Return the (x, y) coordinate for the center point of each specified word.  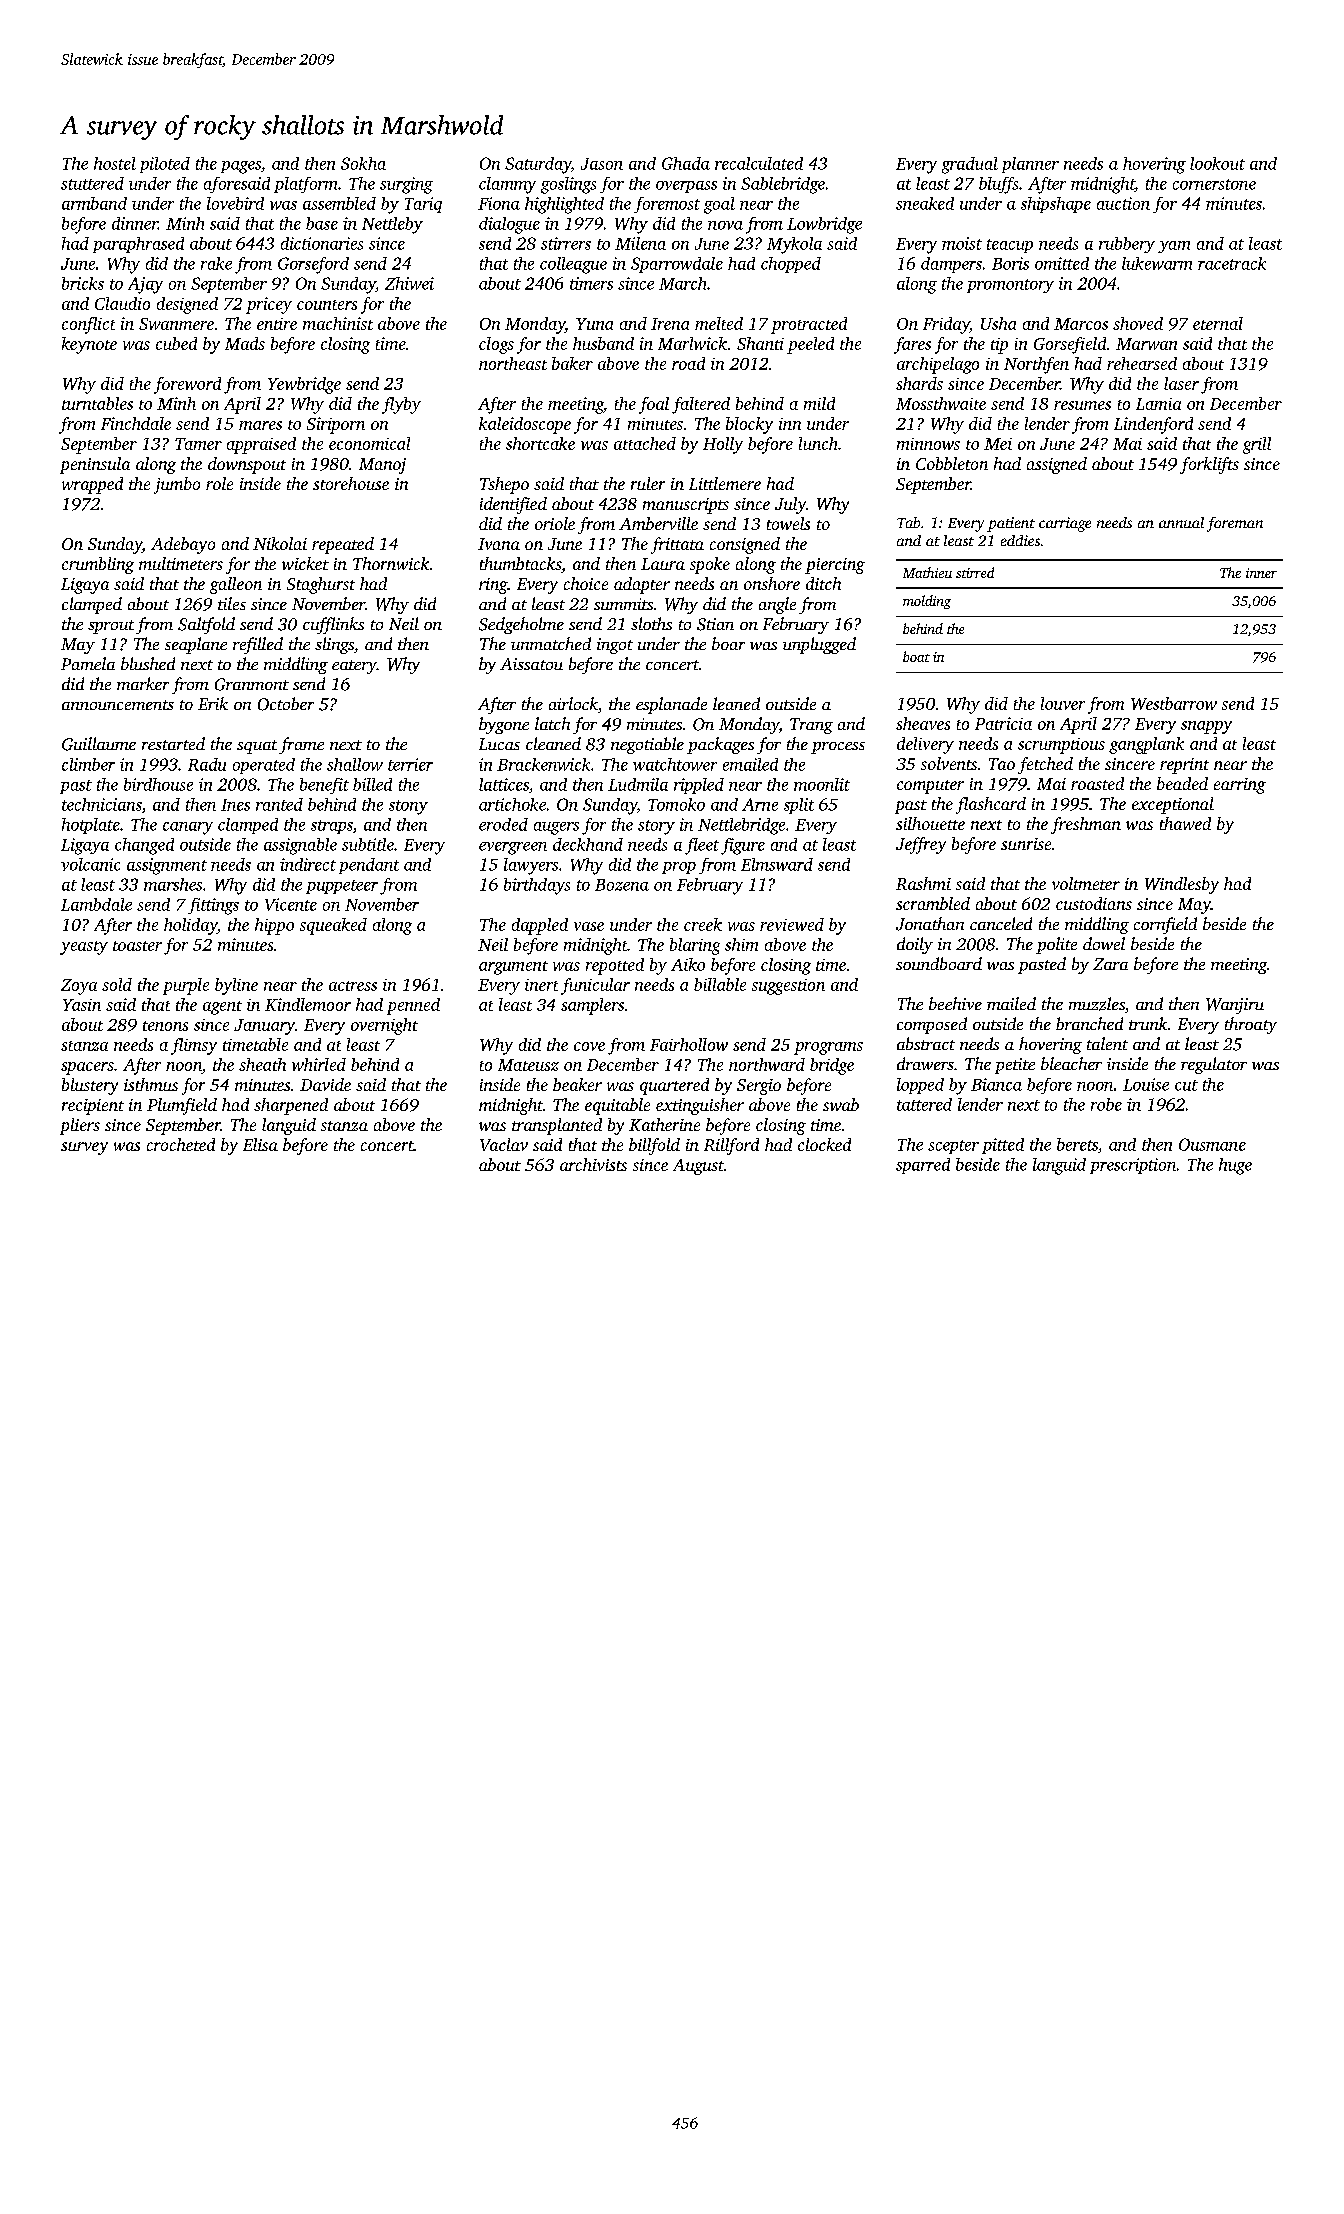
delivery (925, 745)
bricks (83, 283)
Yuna (594, 324)
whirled (319, 1064)
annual (1181, 522)
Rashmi (923, 883)
